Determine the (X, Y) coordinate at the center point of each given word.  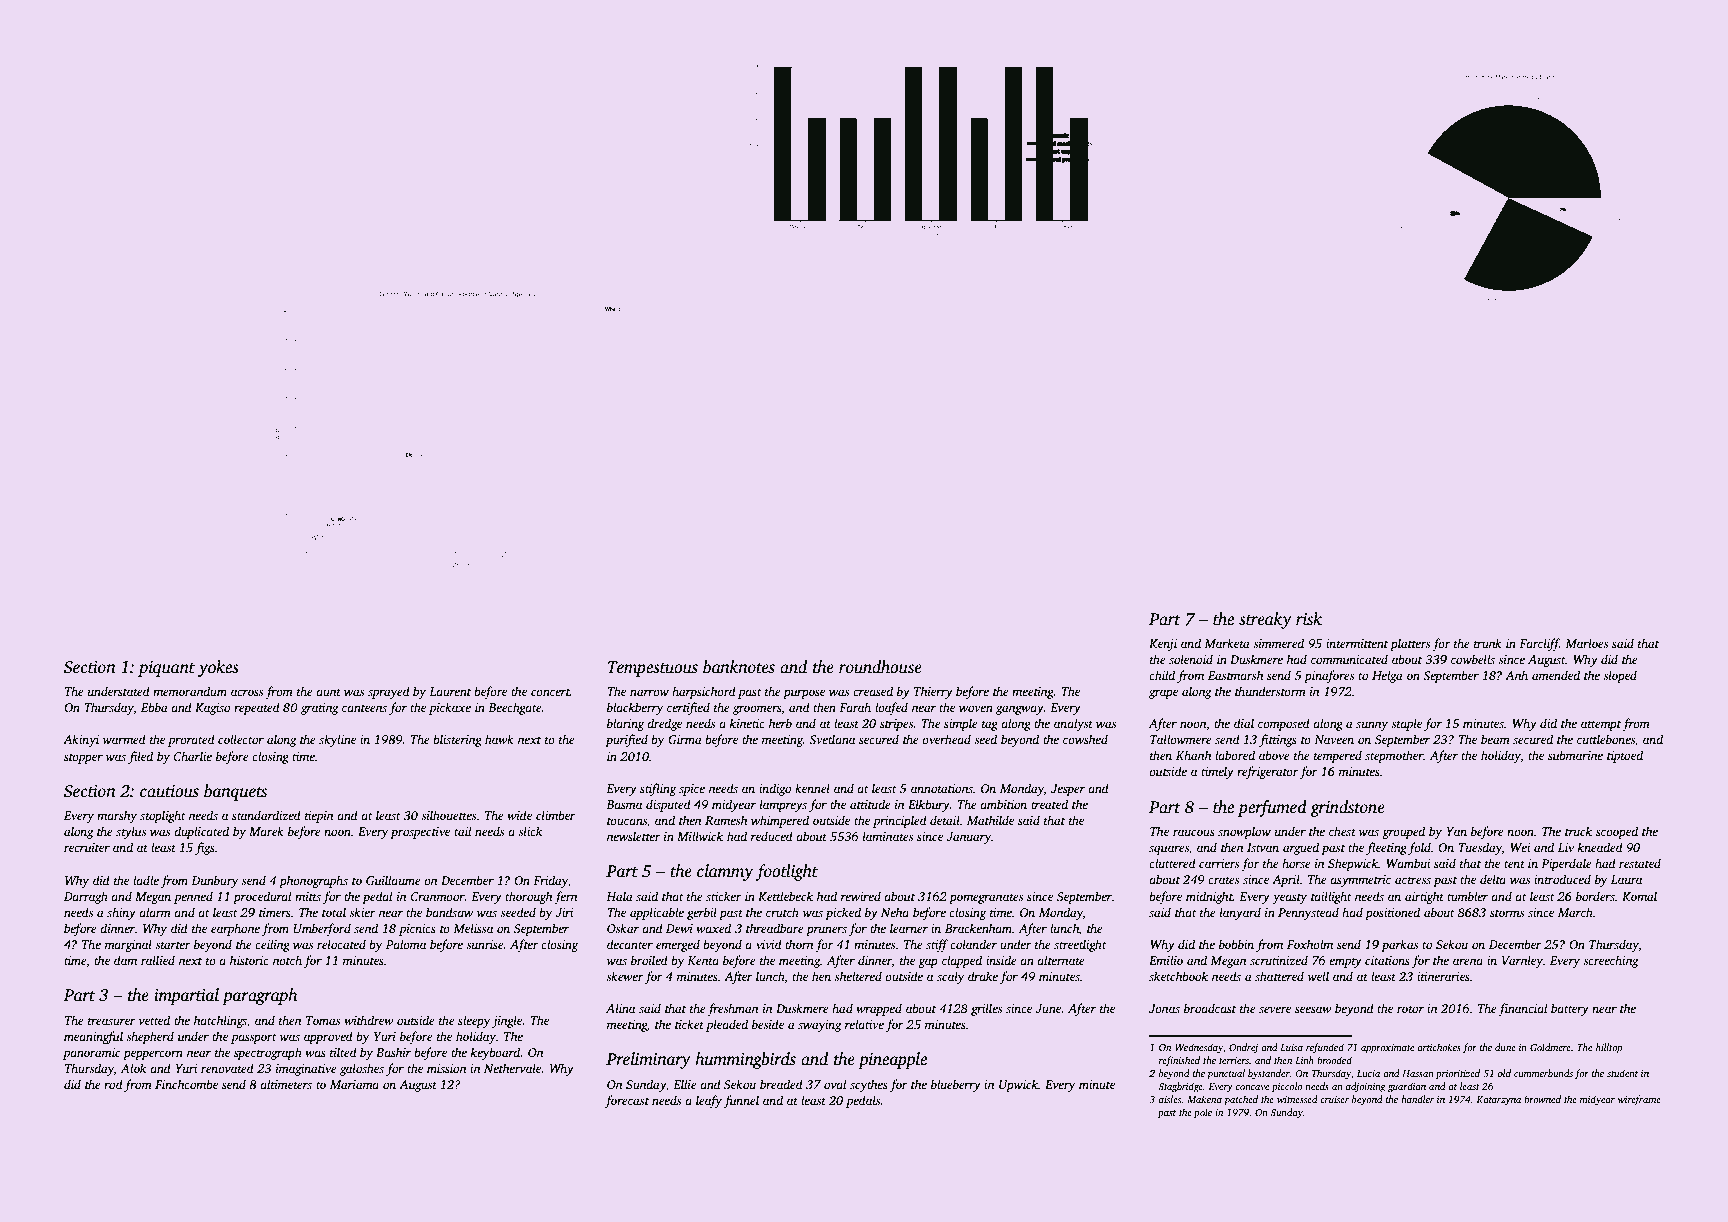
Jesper (1068, 790)
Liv (1566, 847)
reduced (772, 836)
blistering (457, 740)
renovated (227, 1068)
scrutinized (1279, 960)
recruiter (87, 847)
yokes (218, 668)
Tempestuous (653, 669)
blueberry (956, 1085)
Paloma (406, 944)
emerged (678, 945)
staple (1406, 724)
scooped (1617, 832)
